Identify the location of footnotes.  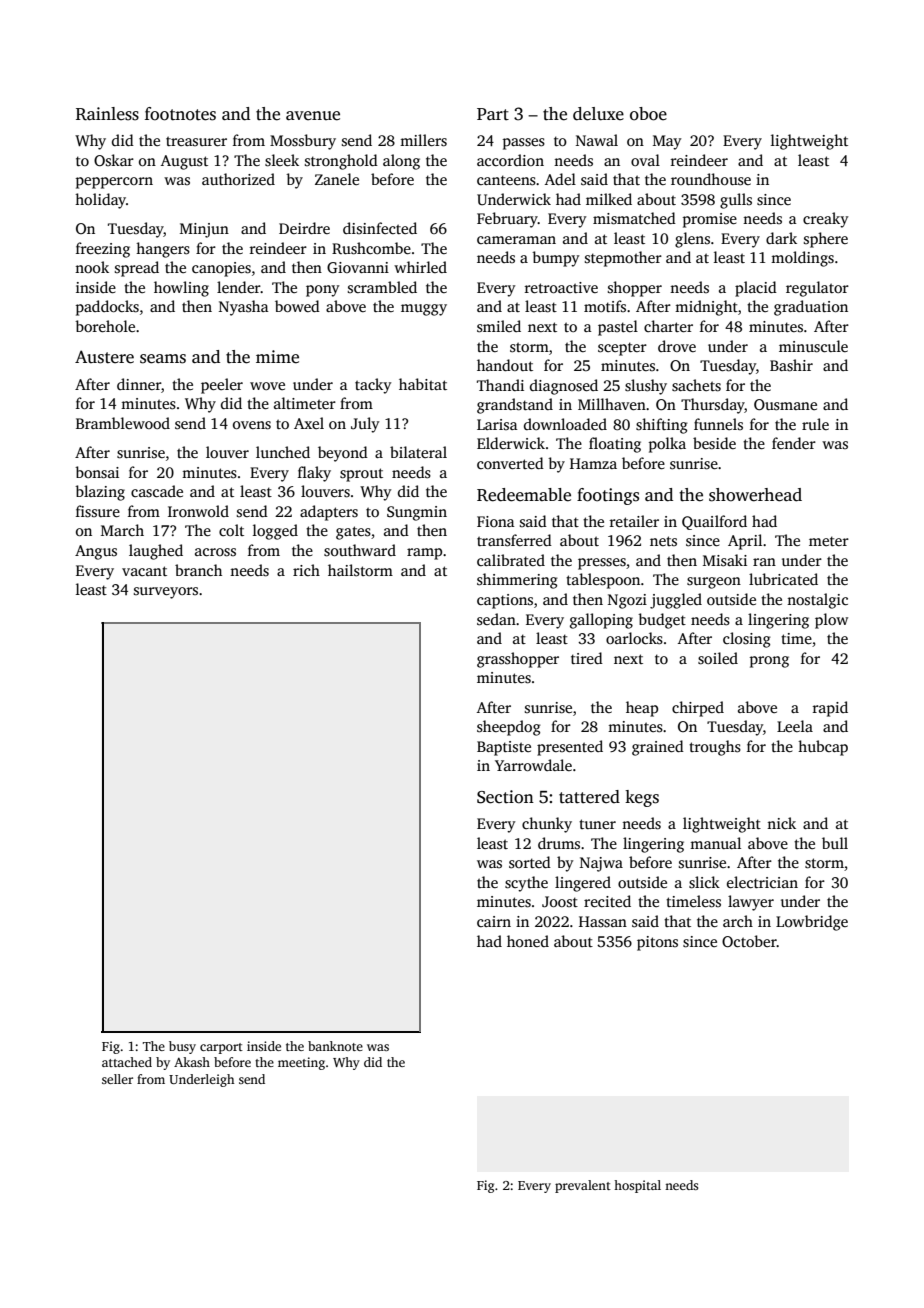
(180, 114).
